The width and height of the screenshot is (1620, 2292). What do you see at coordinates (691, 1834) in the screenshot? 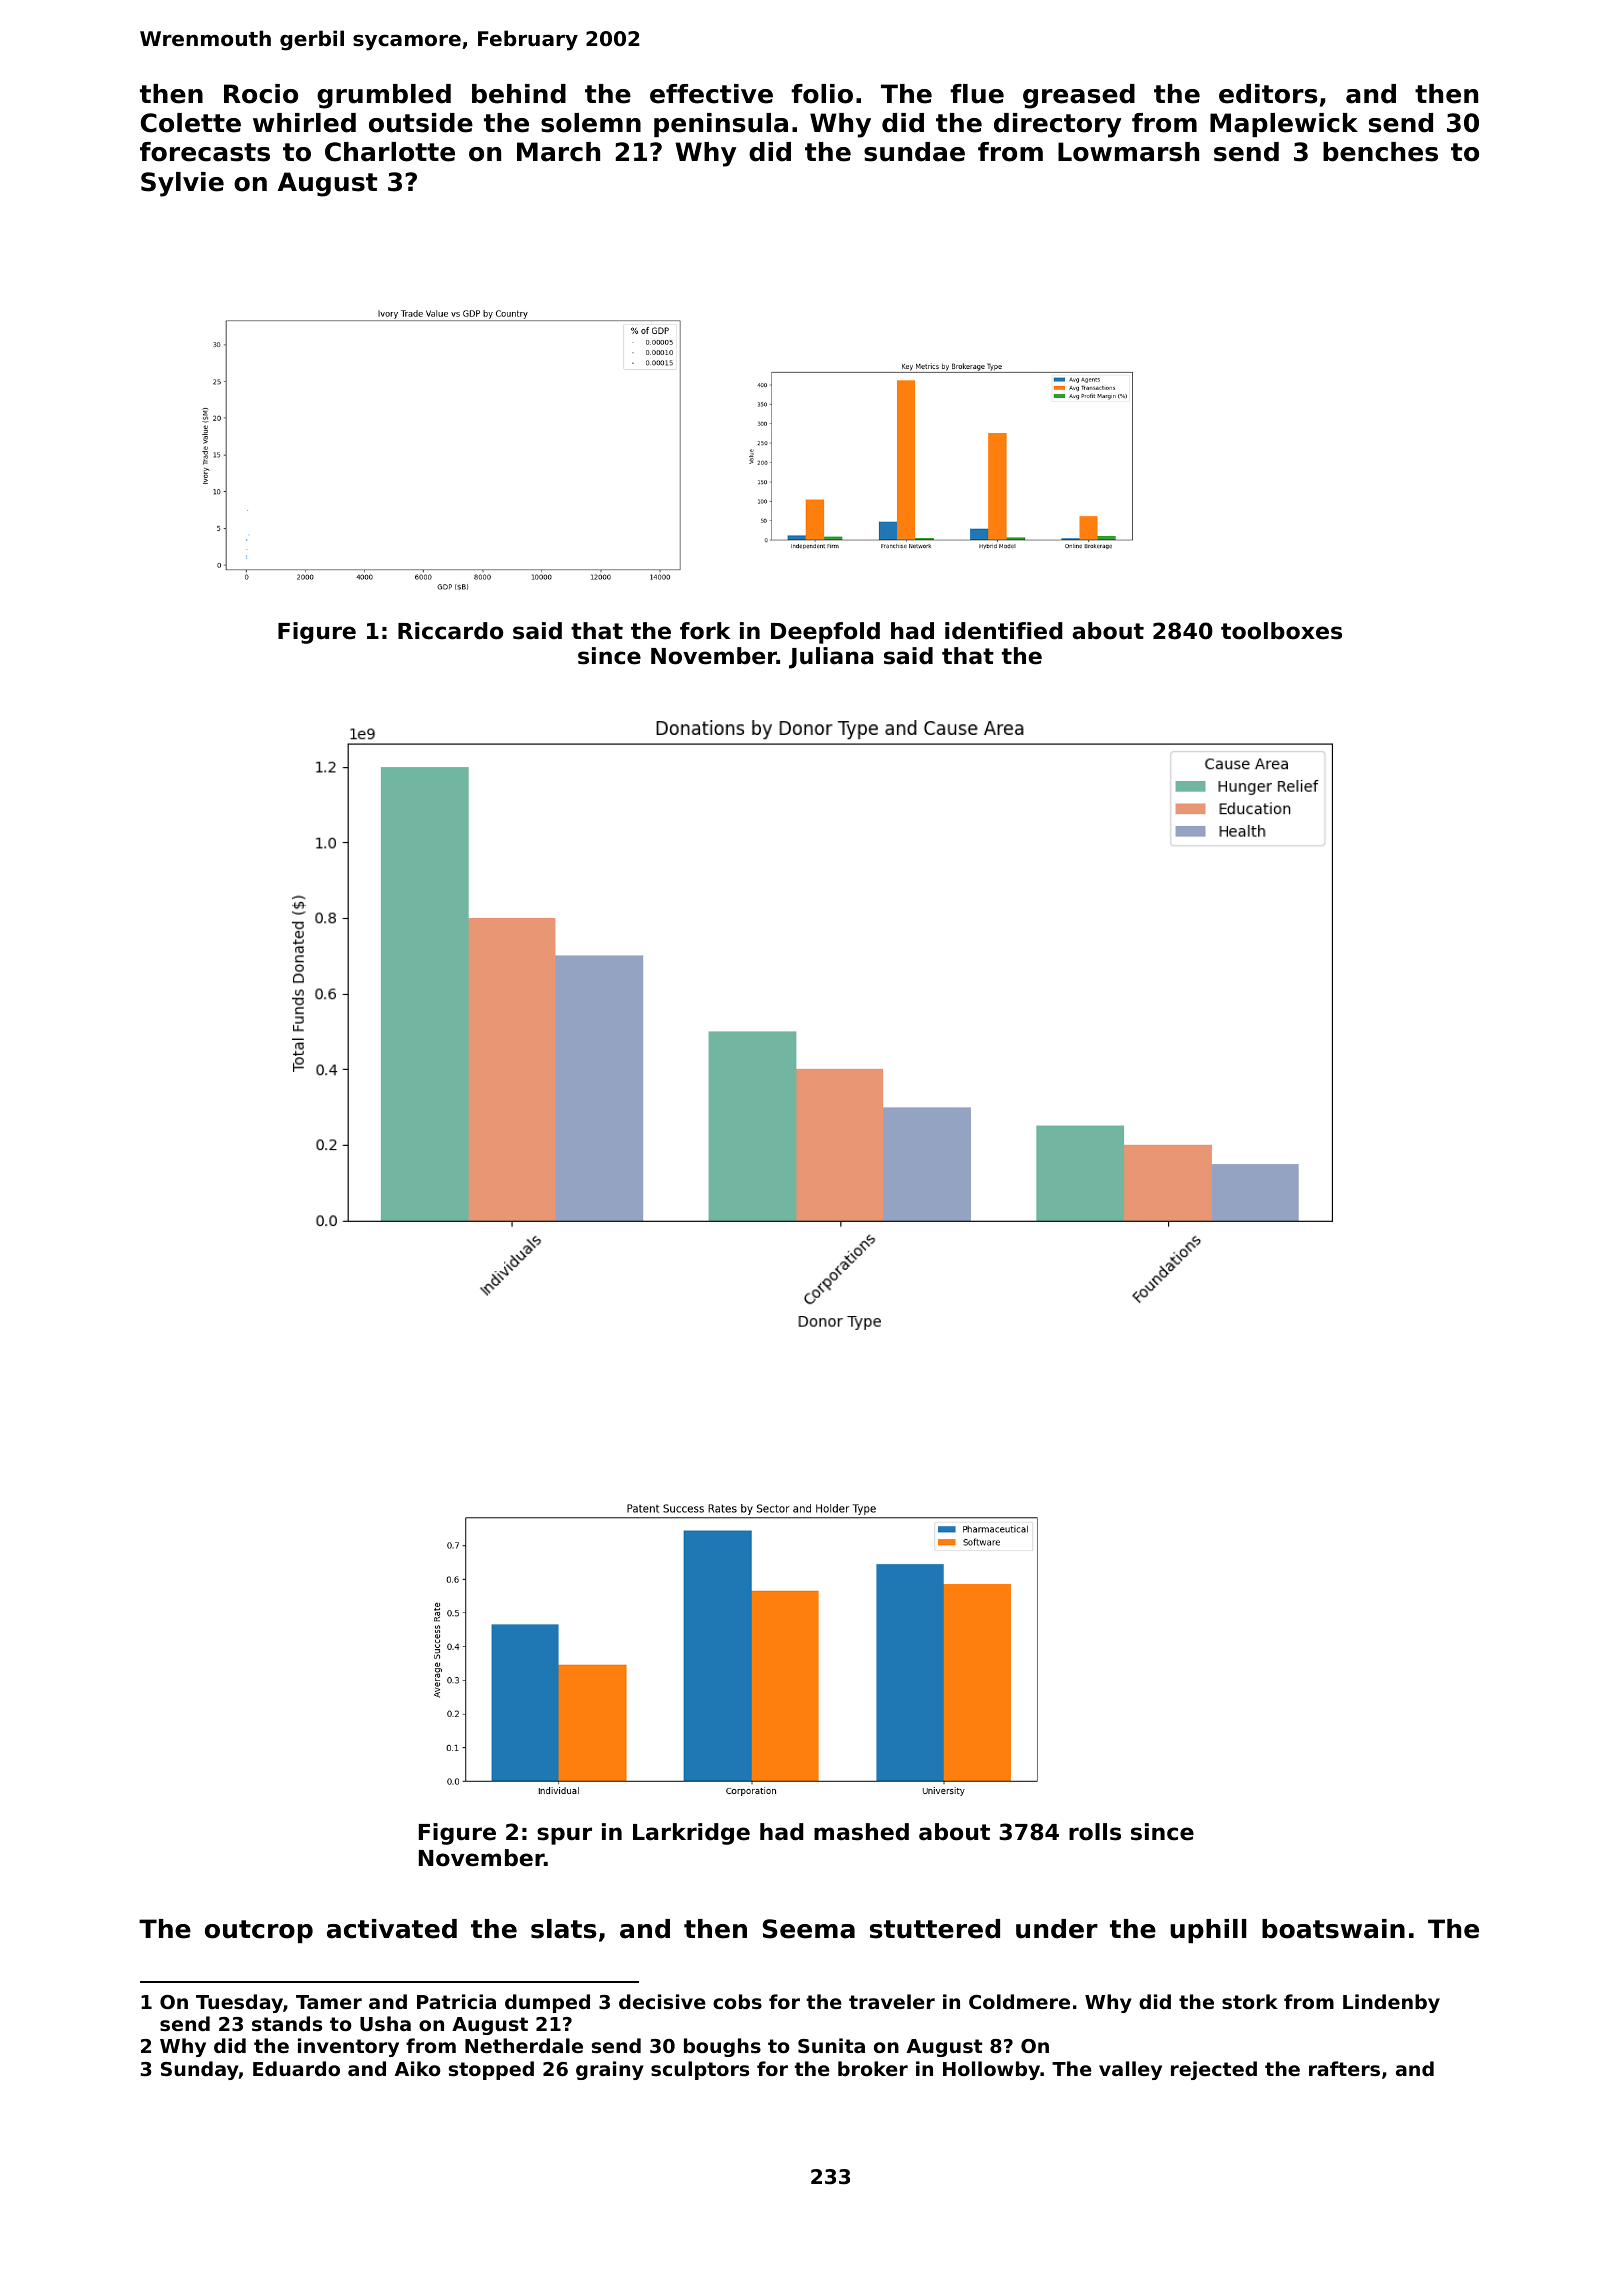
I see `Larkridge` at bounding box center [691, 1834].
